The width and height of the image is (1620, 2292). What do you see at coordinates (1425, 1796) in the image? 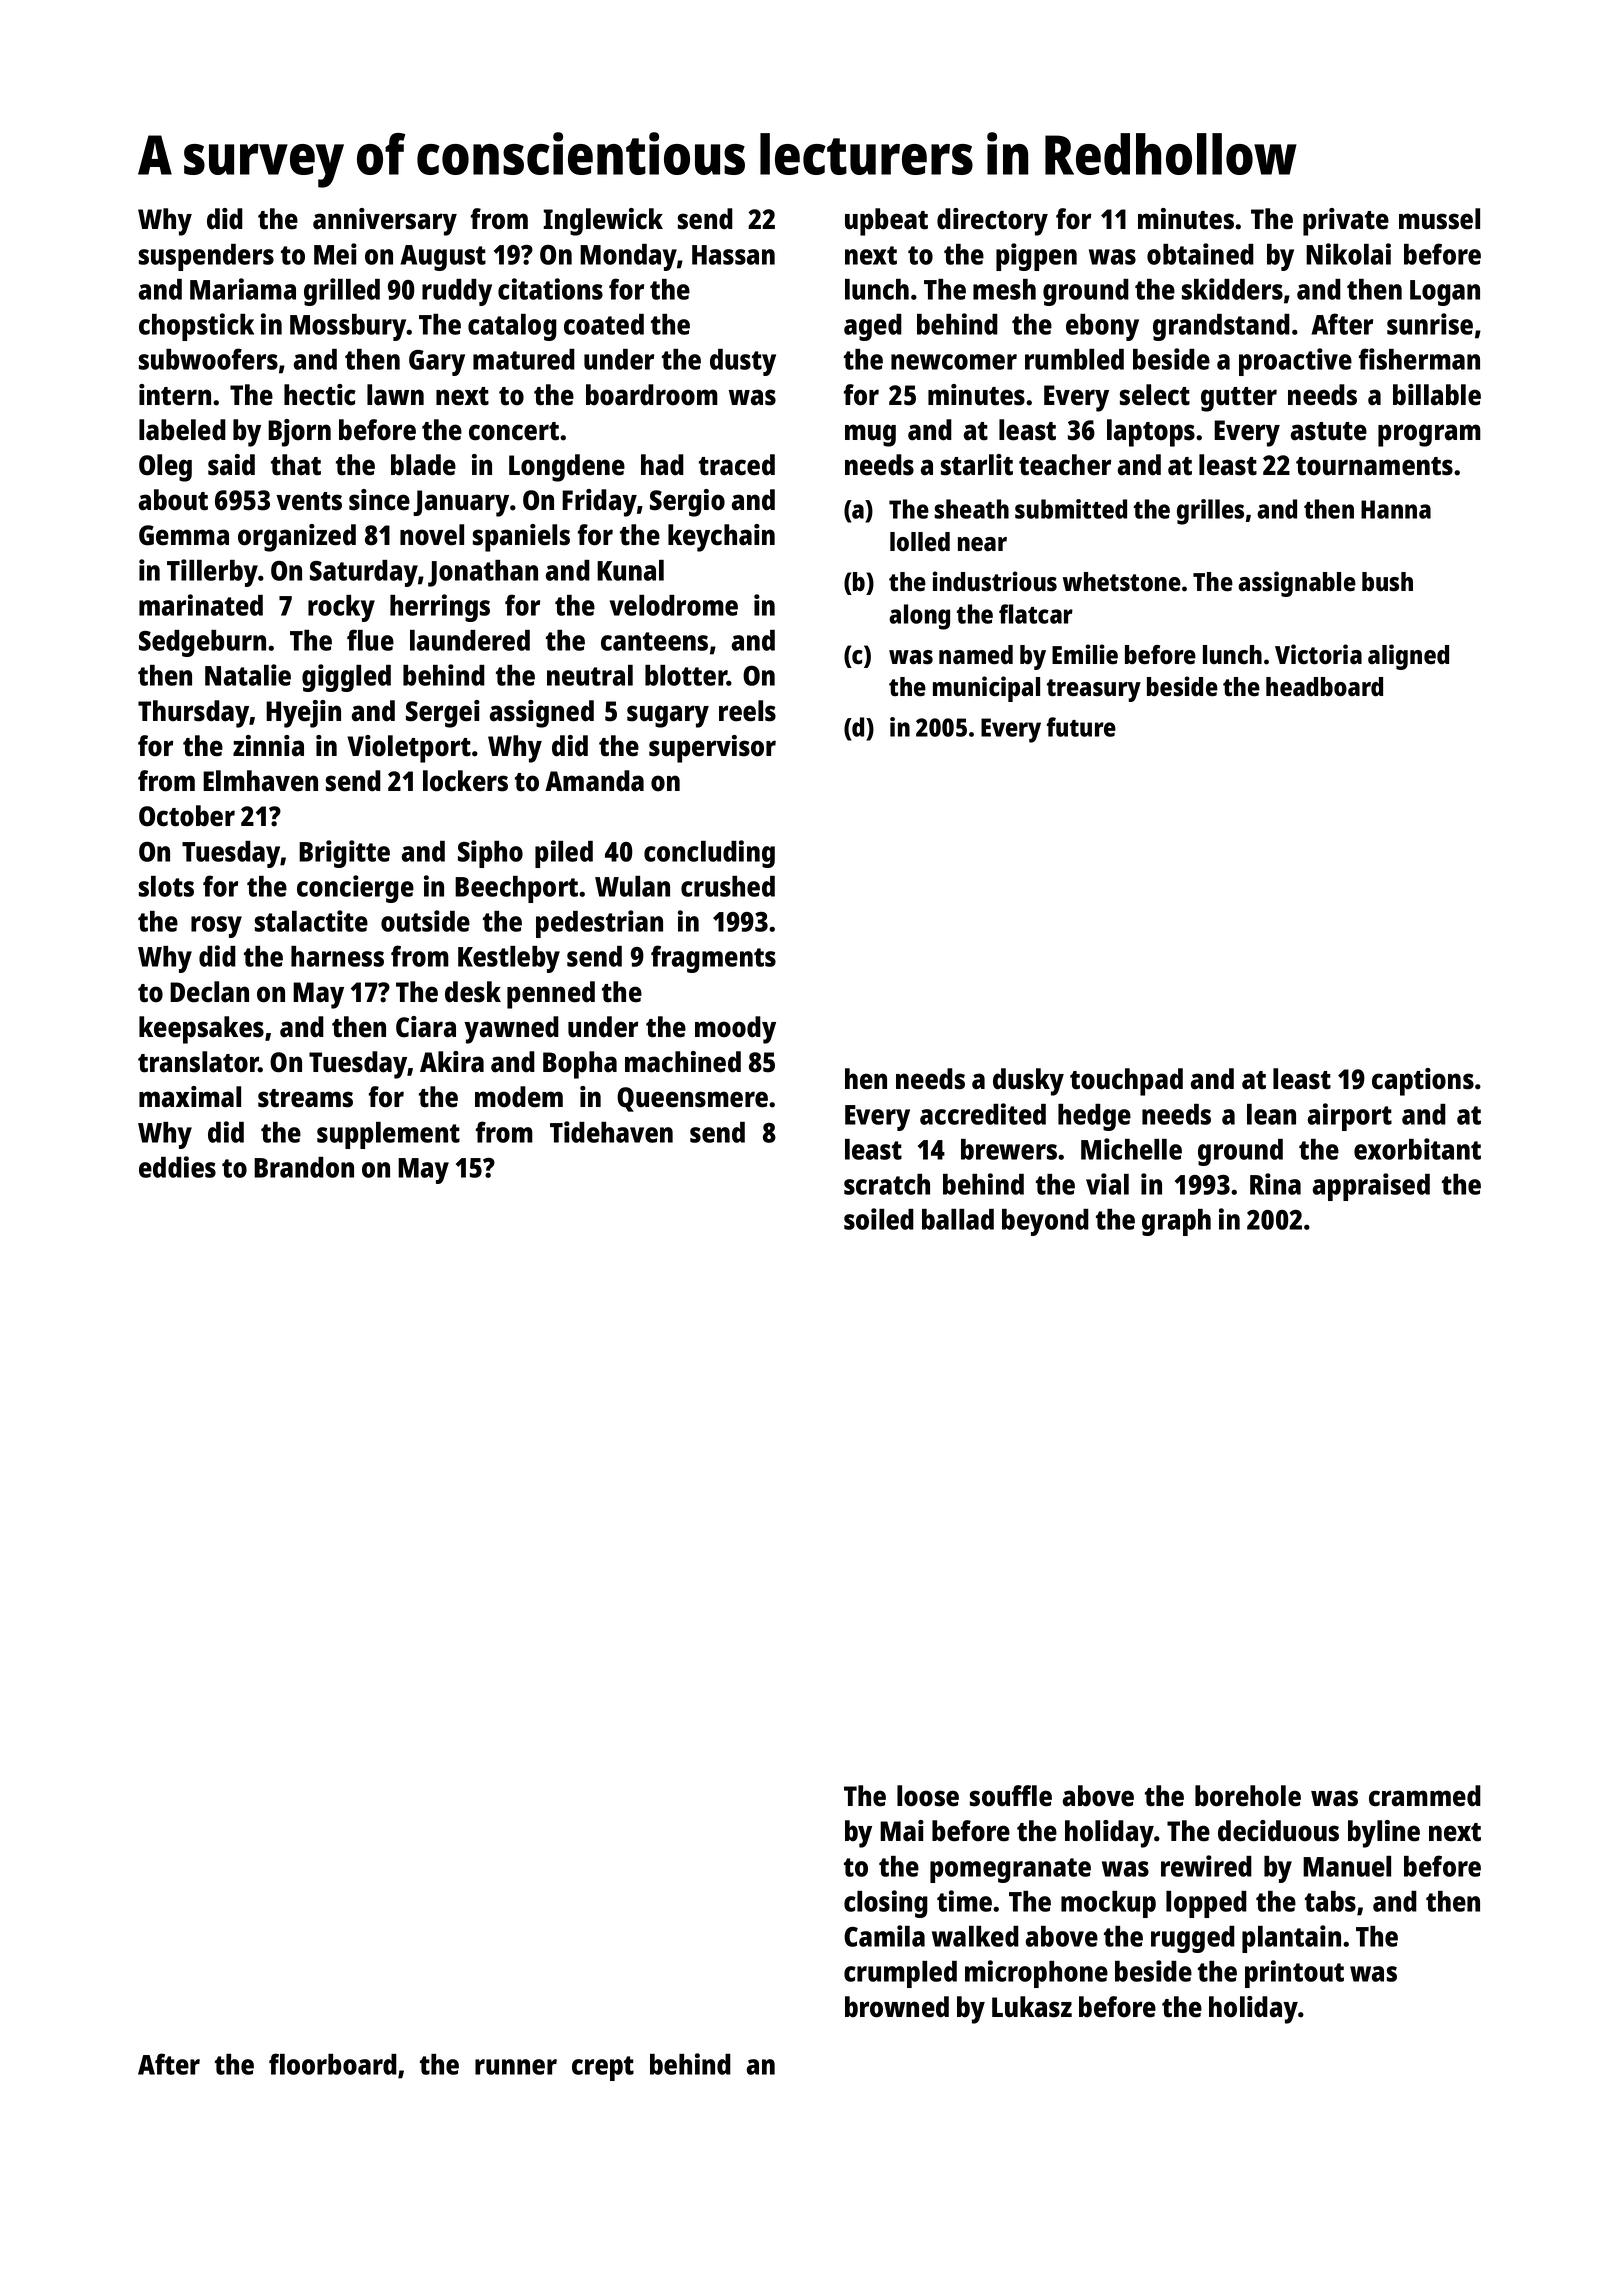
I see `crammed` at bounding box center [1425, 1796].
